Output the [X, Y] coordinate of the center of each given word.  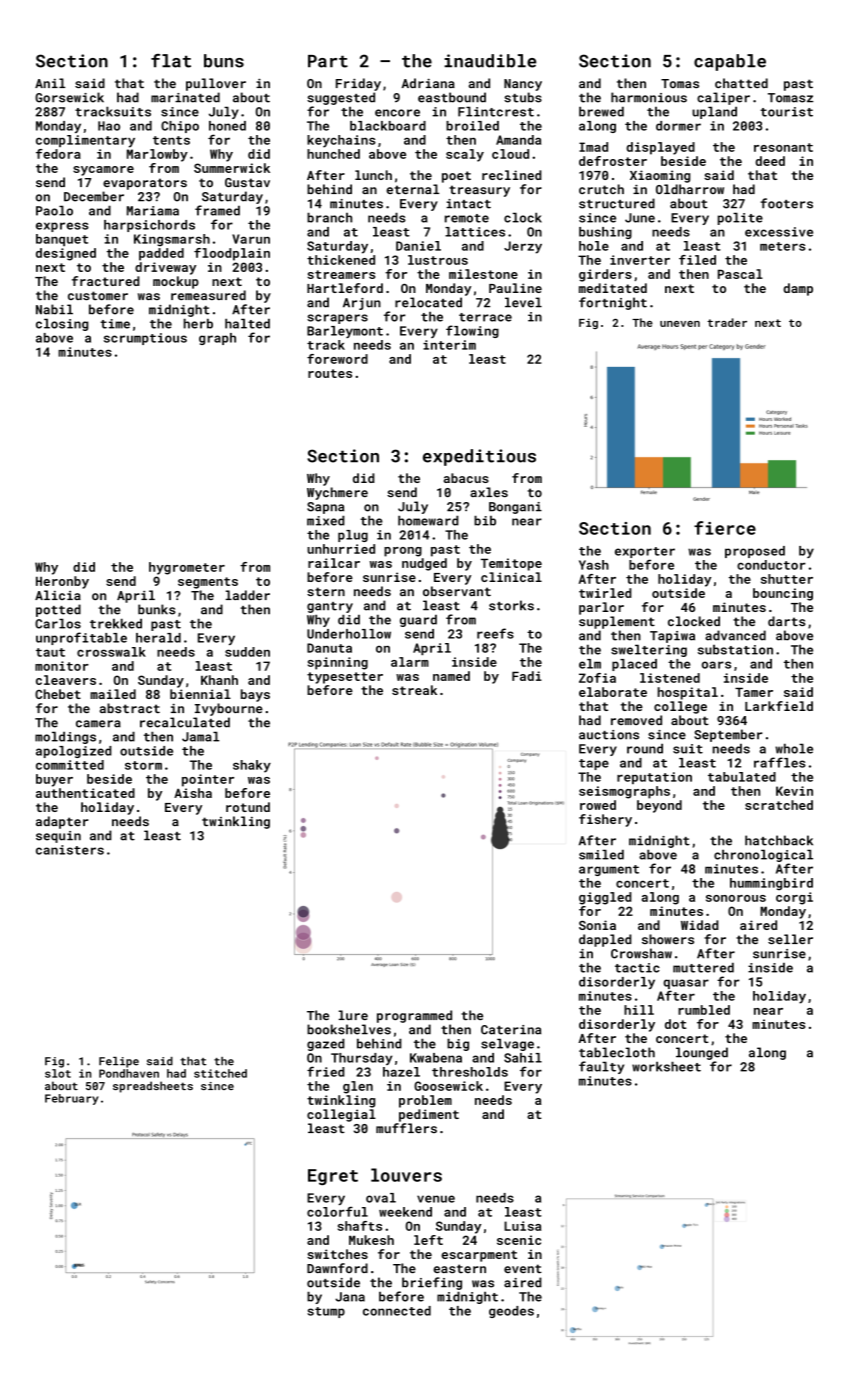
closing [62, 324]
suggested [341, 98]
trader [727, 322]
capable [730, 62]
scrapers [337, 319]
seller [790, 939]
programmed [414, 1016]
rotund [248, 807]
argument [609, 870]
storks [511, 605]
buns [224, 61]
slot [58, 1073]
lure [353, 1015]
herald [158, 638]
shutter [787, 579]
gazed [326, 1044]
